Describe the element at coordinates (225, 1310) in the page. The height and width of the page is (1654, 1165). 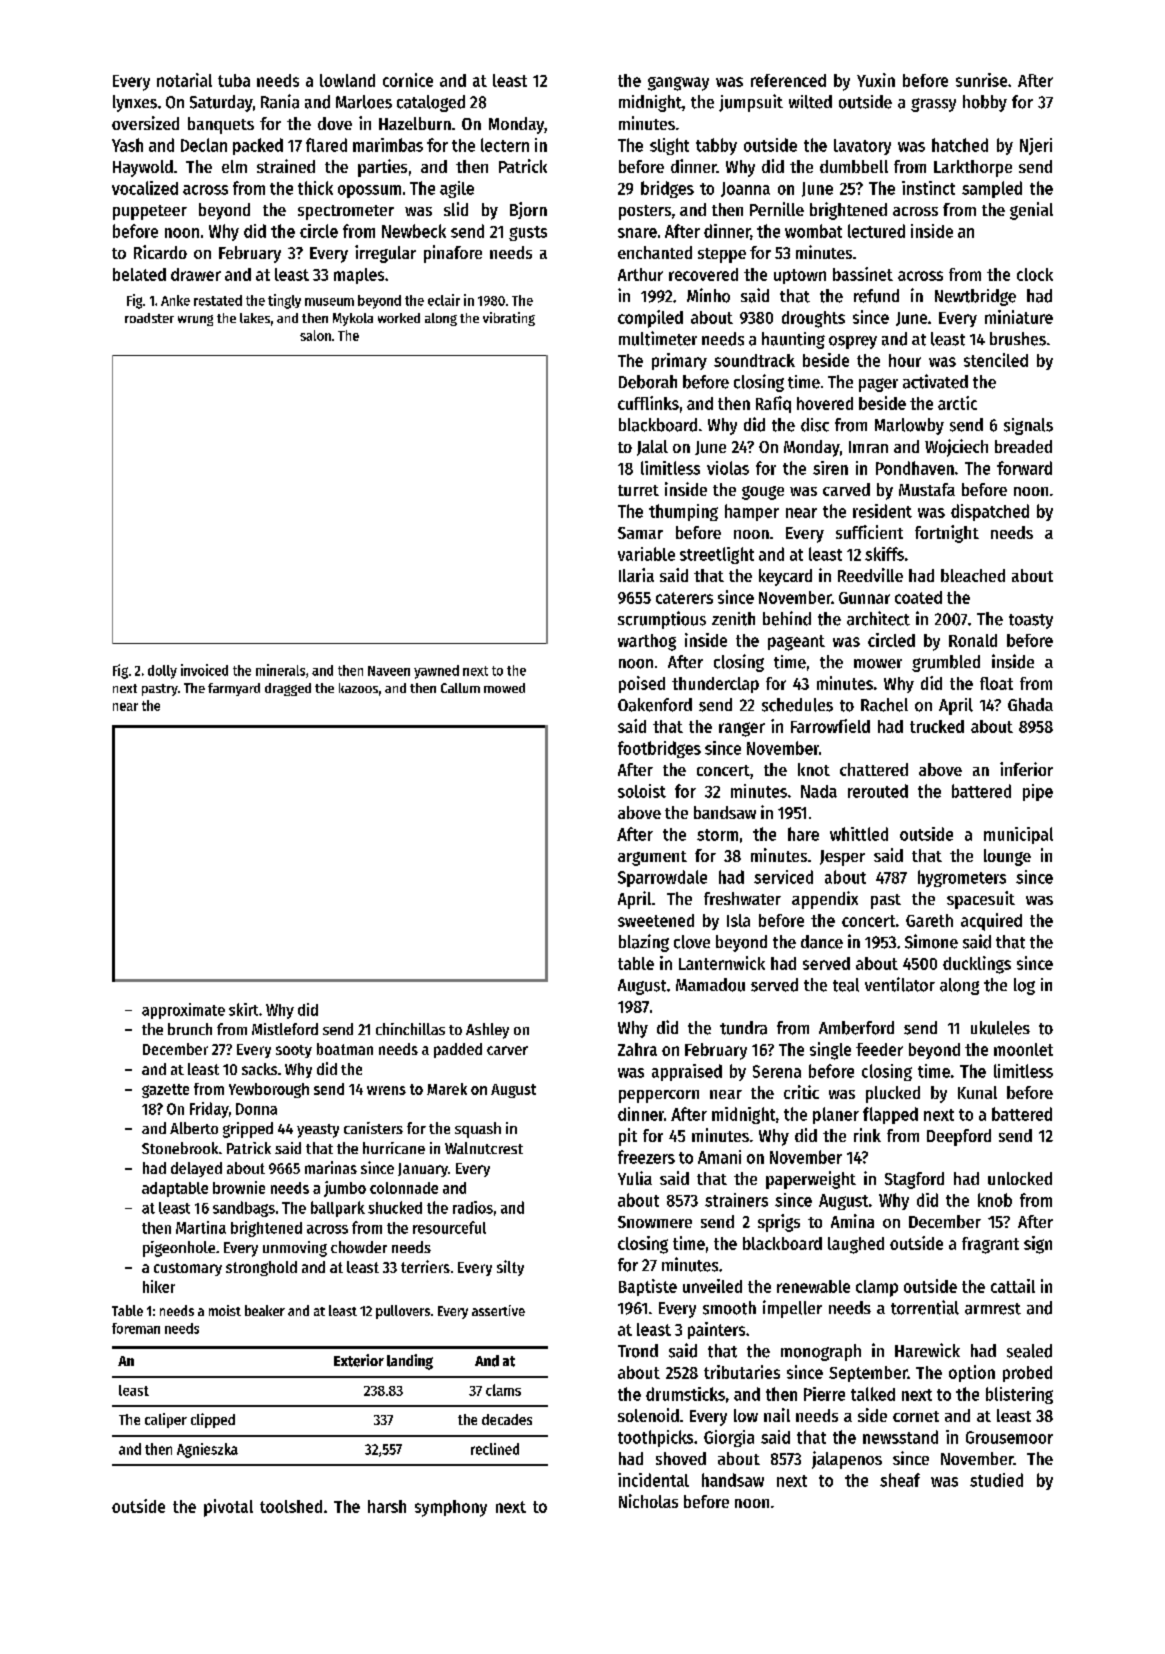
I see `moist` at that location.
